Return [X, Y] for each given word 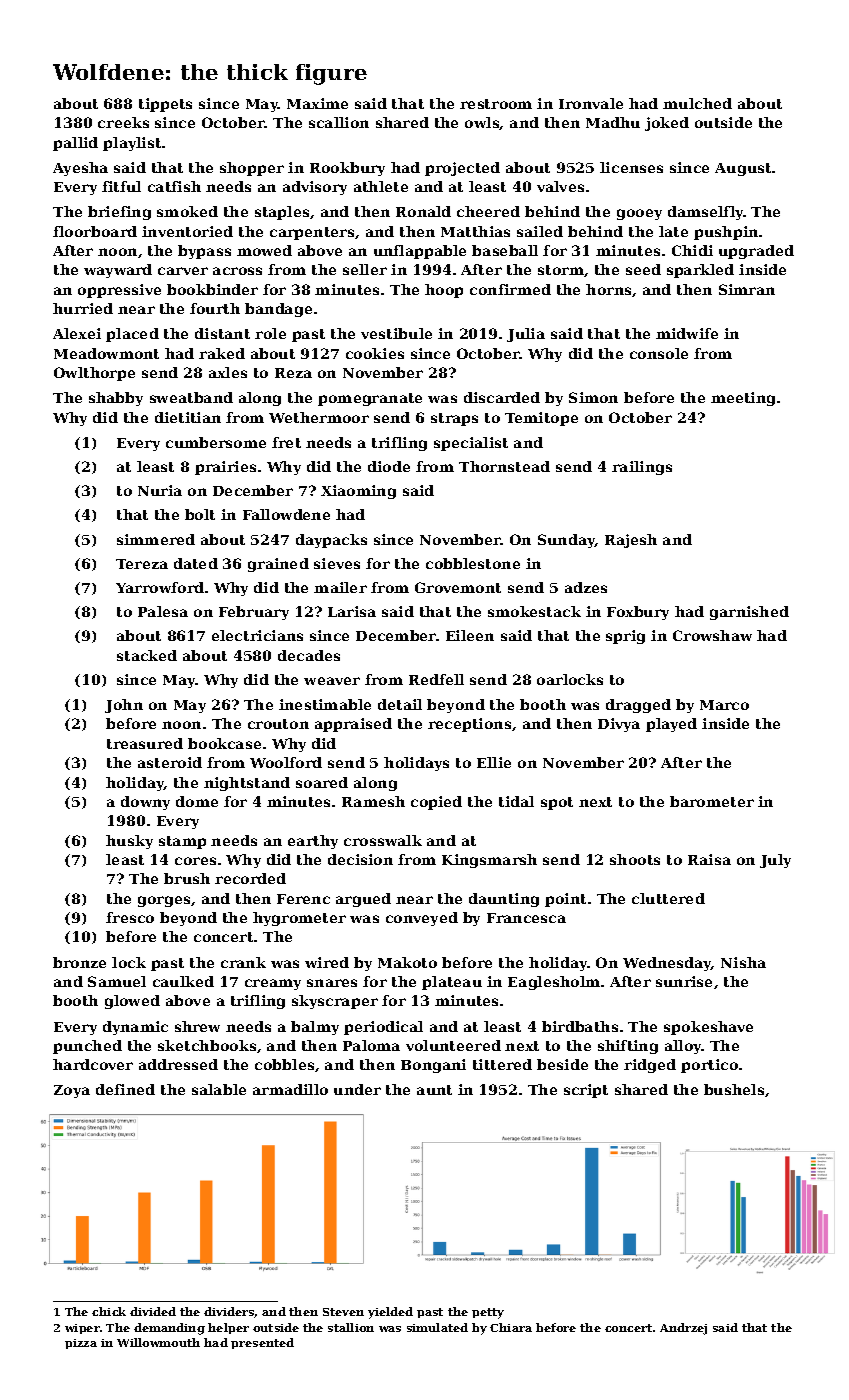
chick [109, 1311]
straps [454, 419]
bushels [734, 1089]
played [671, 725]
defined [125, 1089]
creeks [123, 122]
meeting [743, 399]
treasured [145, 743]
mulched [697, 103]
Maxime [317, 103]
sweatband [191, 397]
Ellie [494, 762]
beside [562, 1064]
